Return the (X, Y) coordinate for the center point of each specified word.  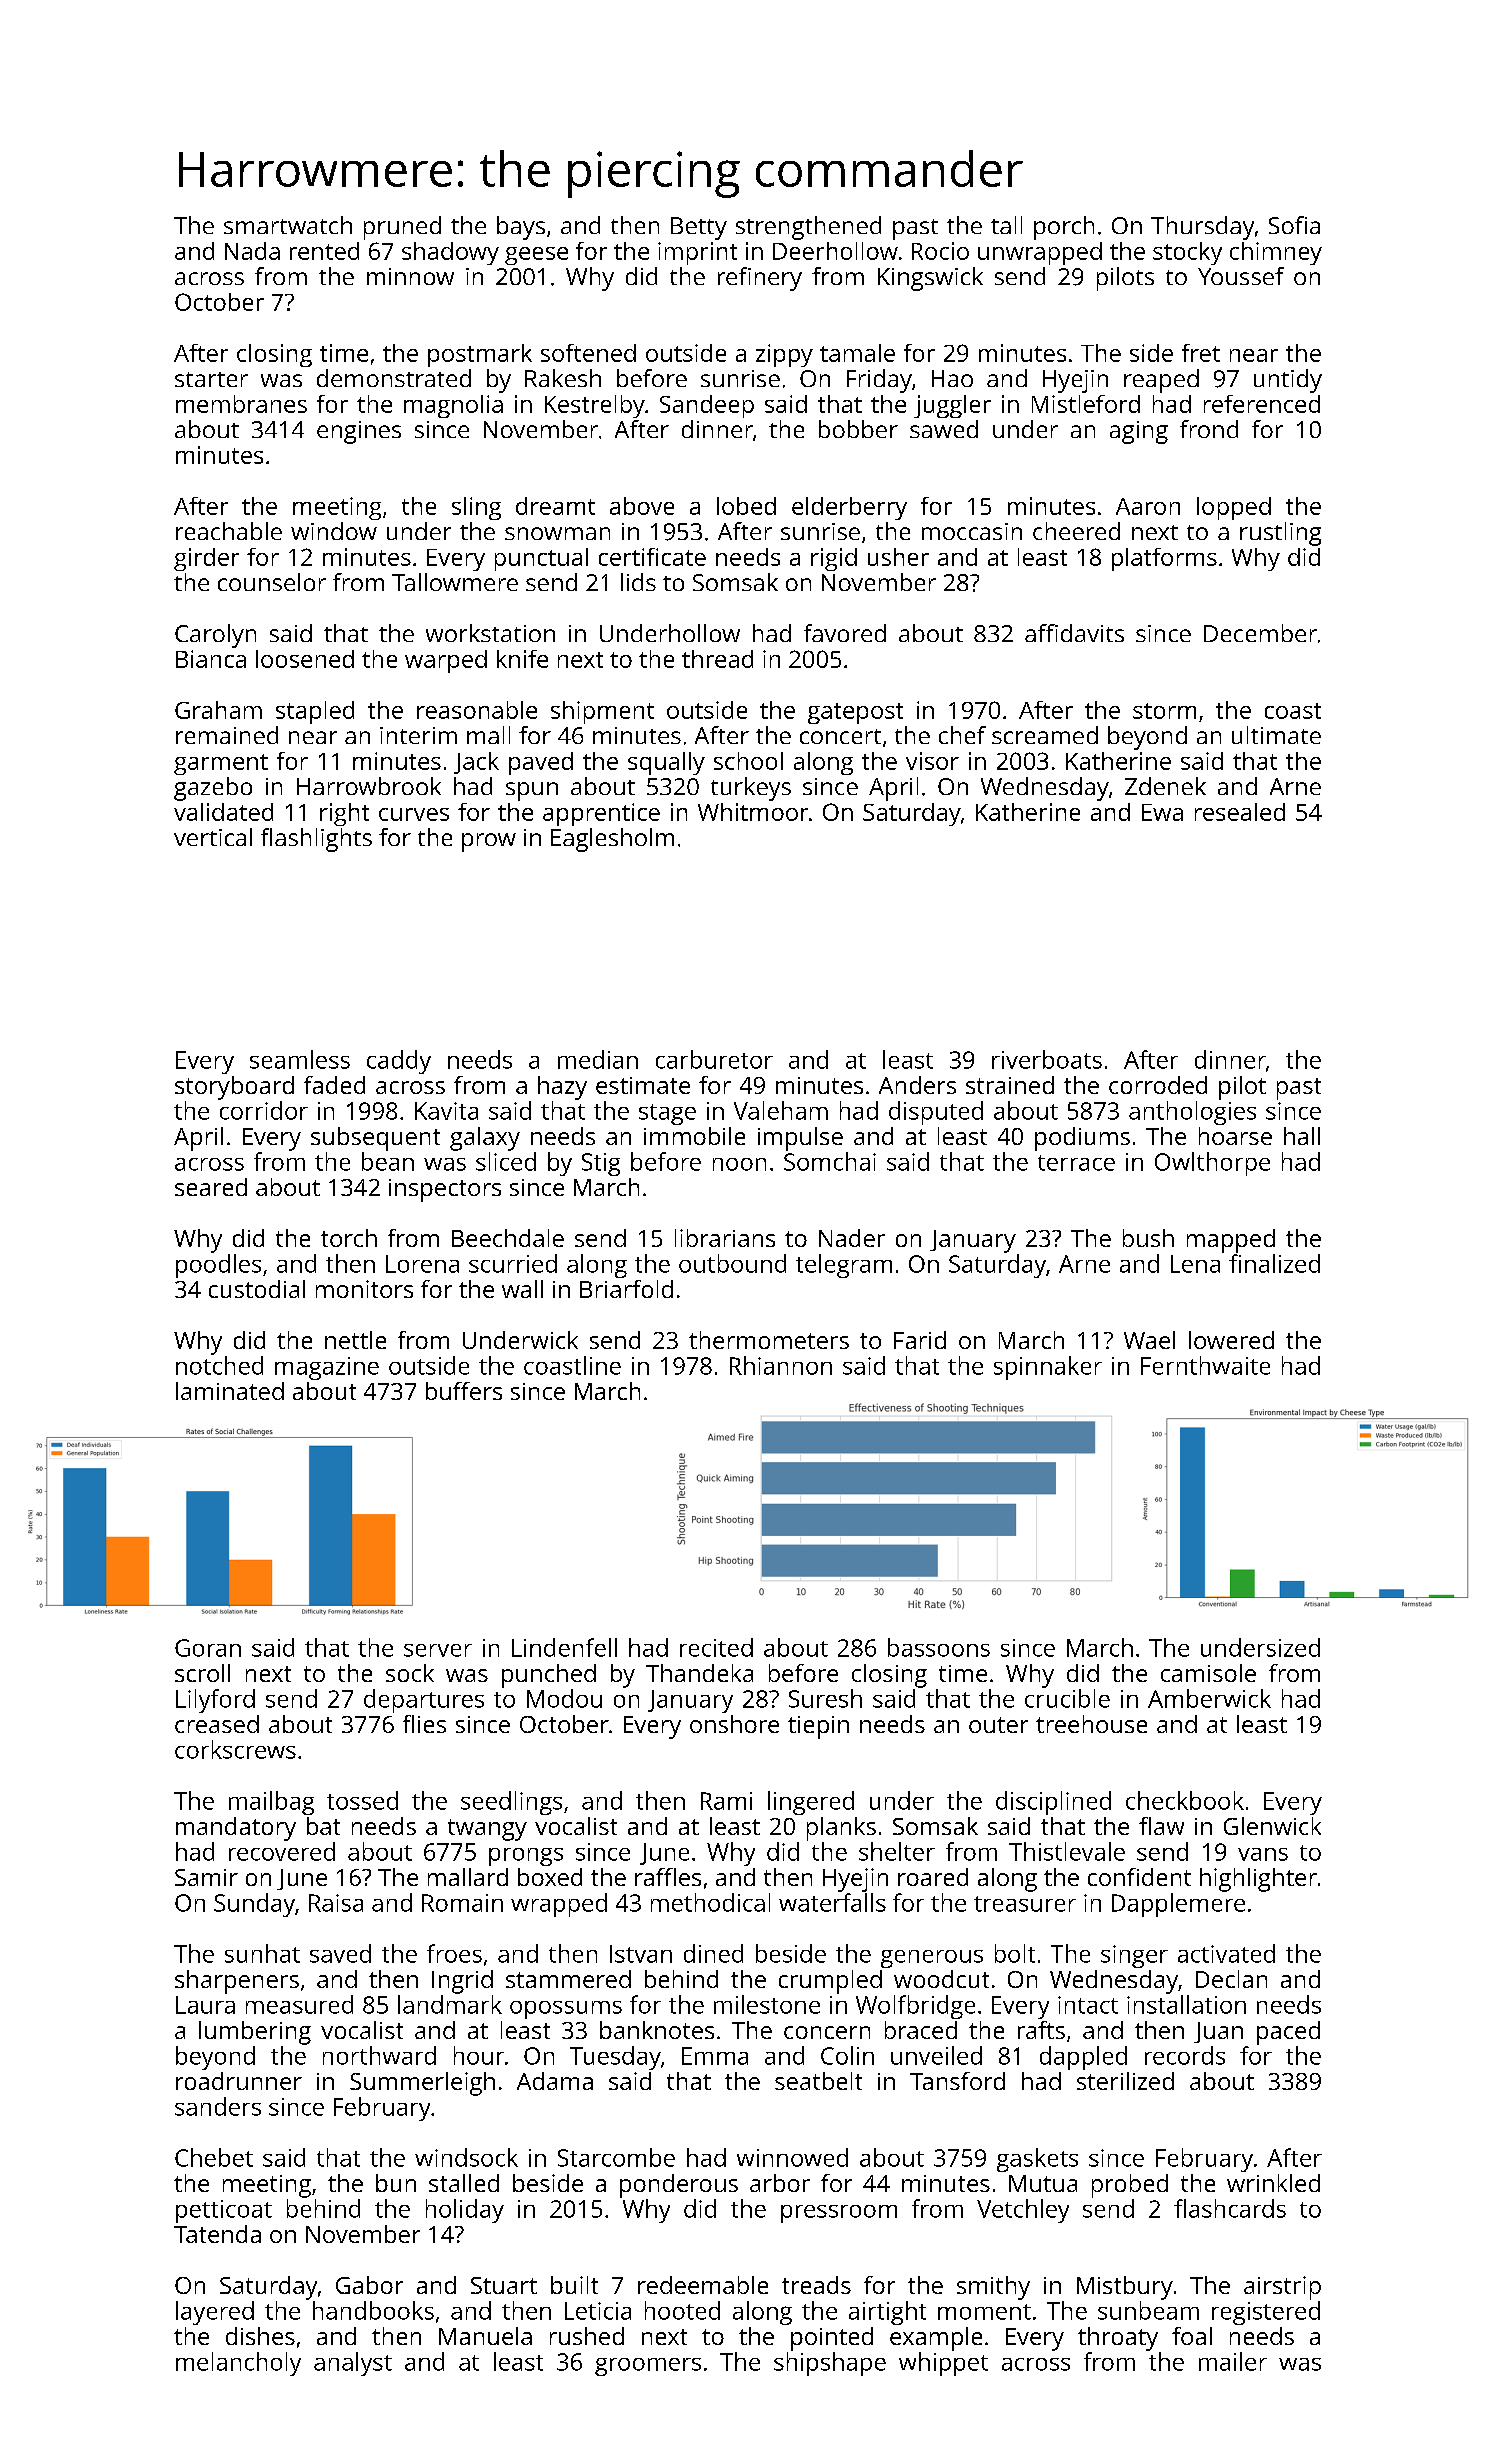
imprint (697, 253)
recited (716, 1647)
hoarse (1235, 1136)
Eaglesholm (612, 840)
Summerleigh (422, 2084)
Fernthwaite (1205, 1365)
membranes (241, 404)
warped (446, 661)
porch (1064, 228)
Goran (208, 1648)
